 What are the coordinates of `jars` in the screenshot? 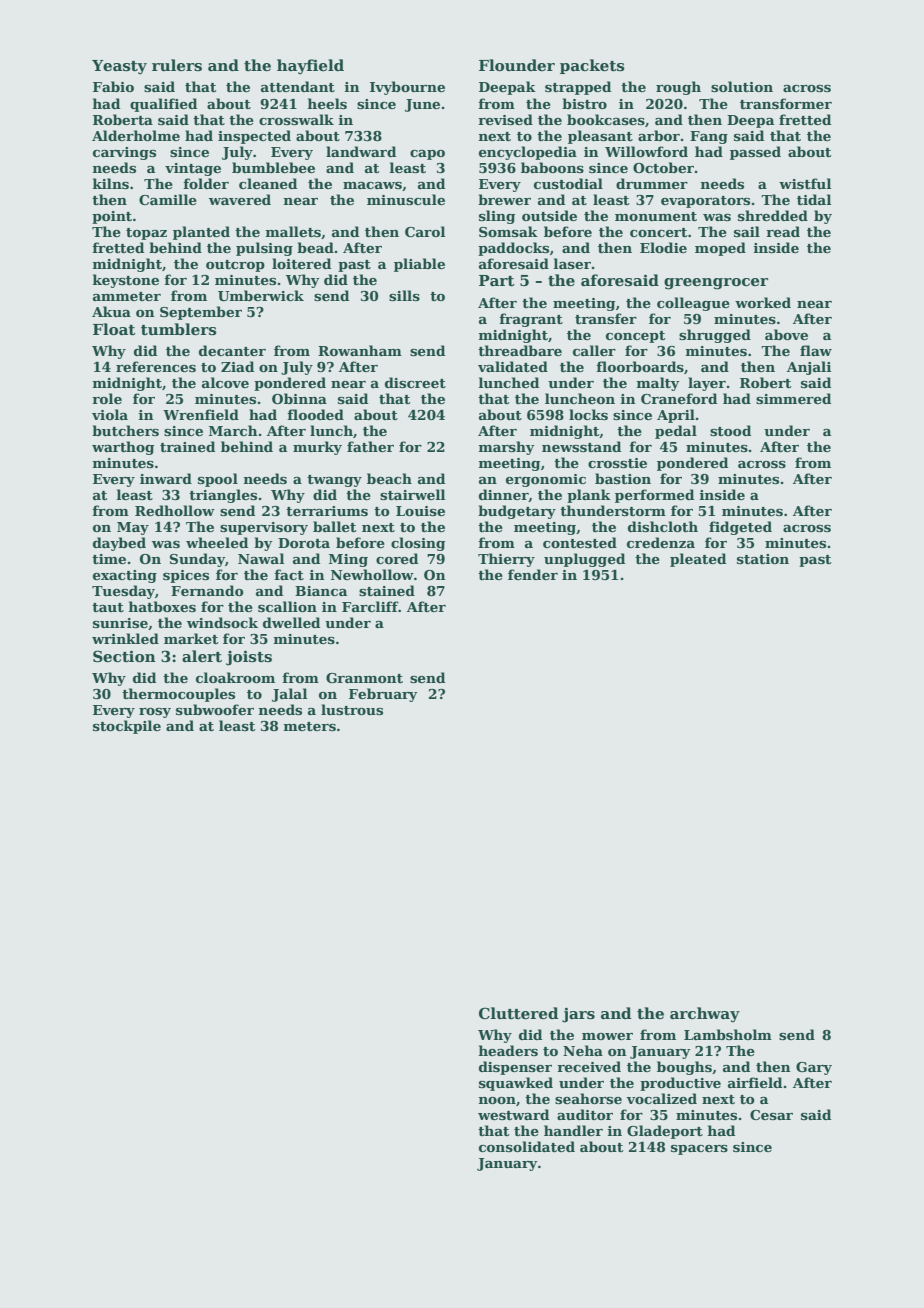 It's located at (578, 1015).
